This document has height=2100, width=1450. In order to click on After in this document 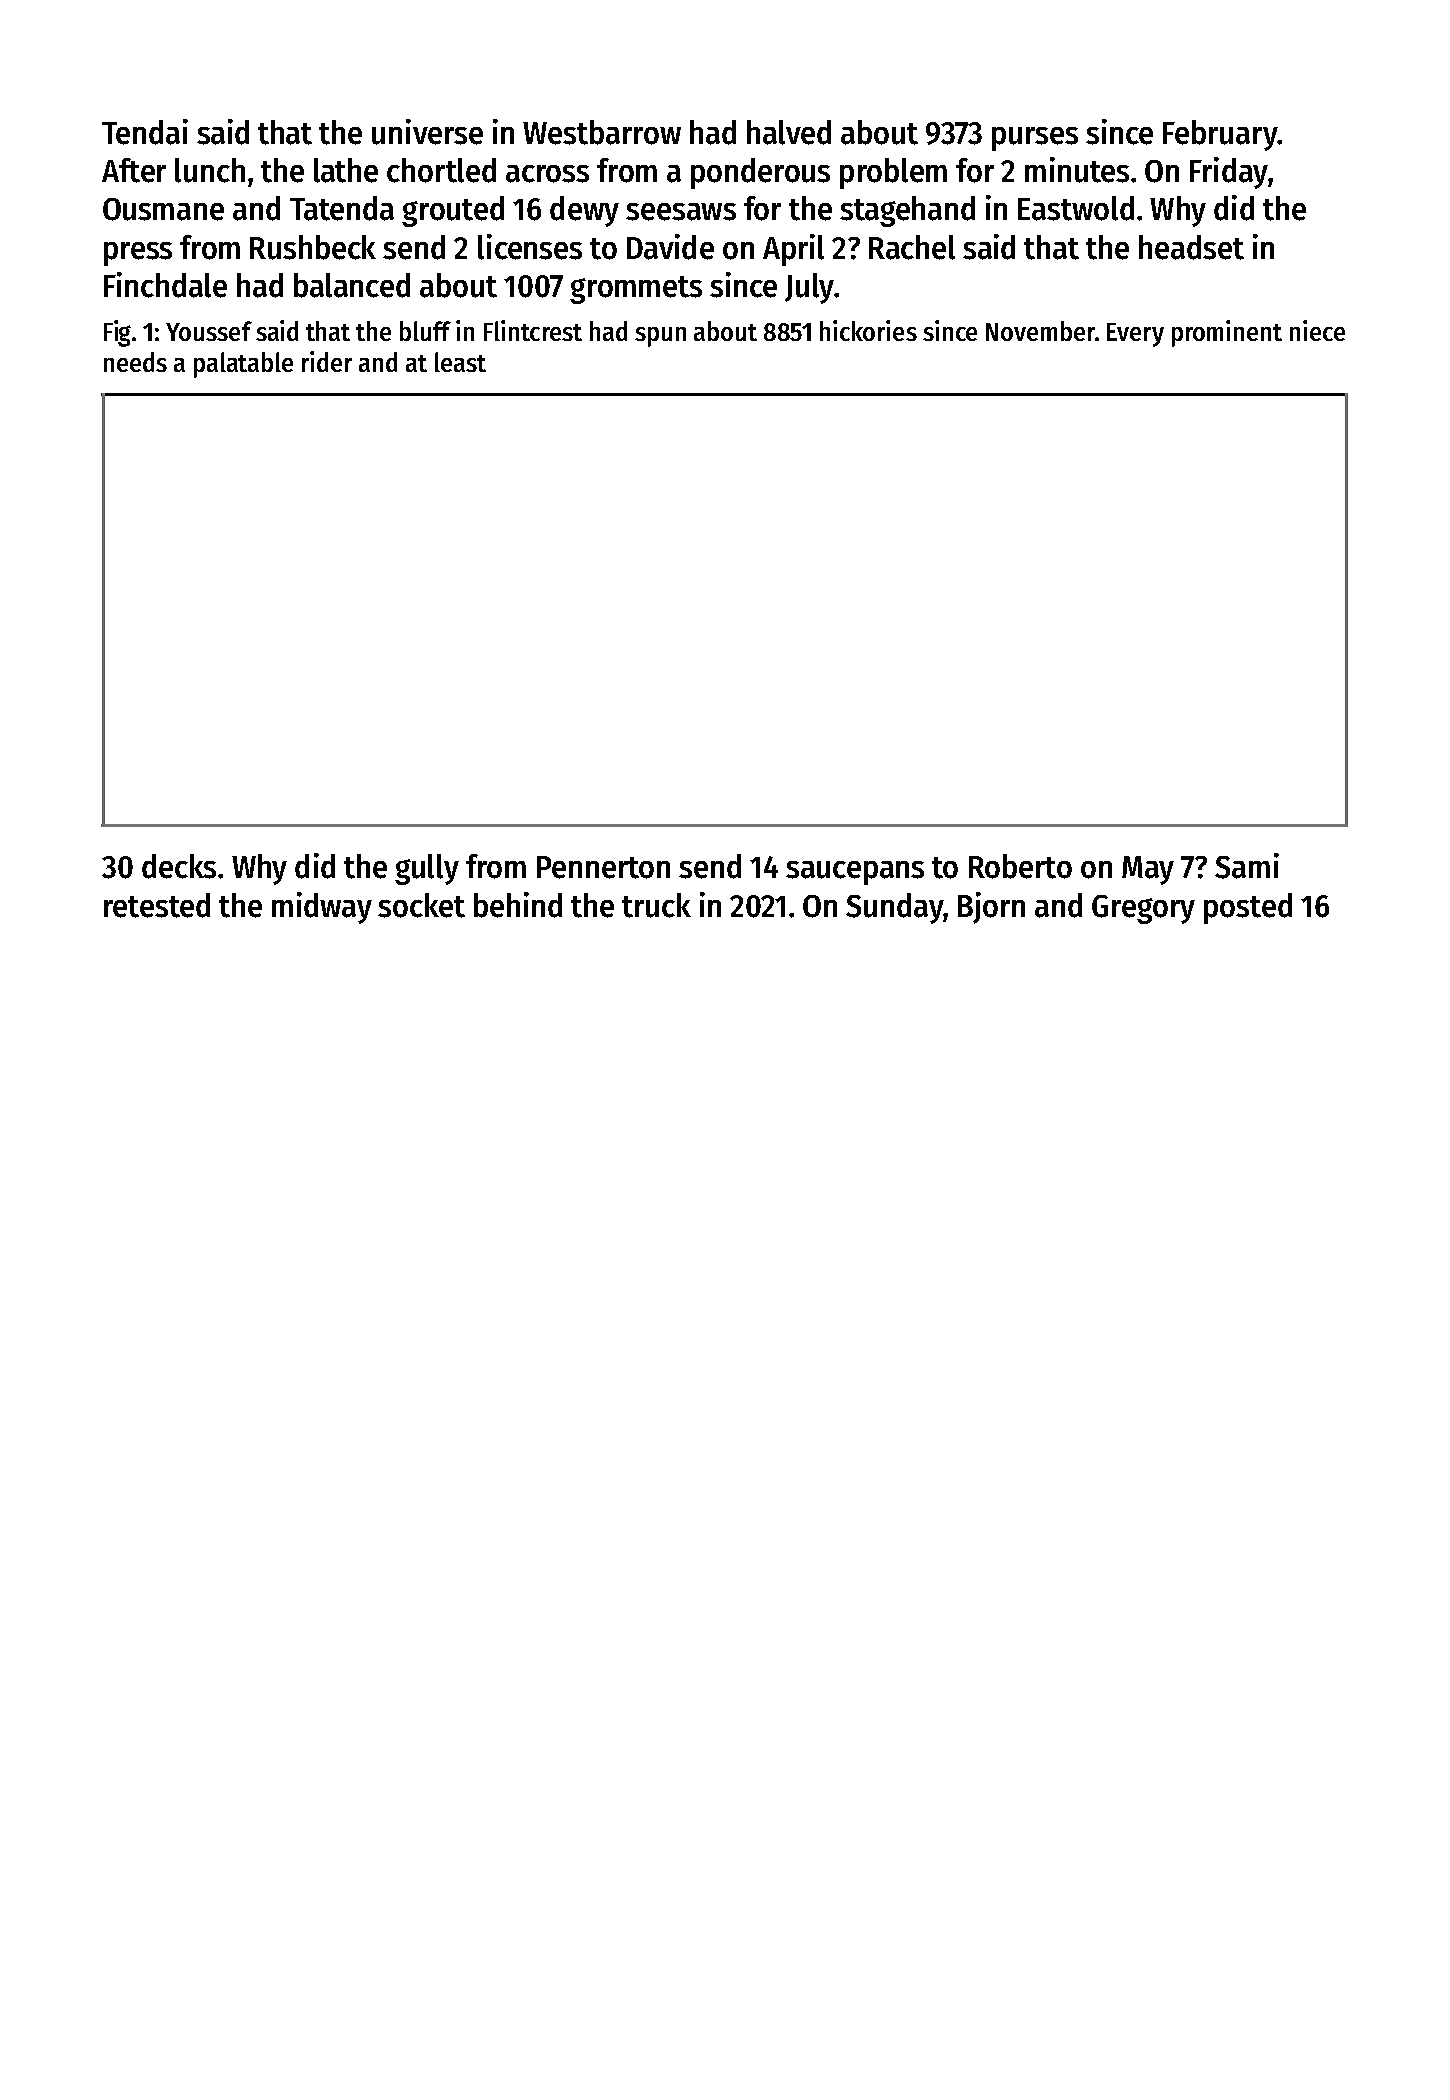, I will do `click(134, 170)`.
